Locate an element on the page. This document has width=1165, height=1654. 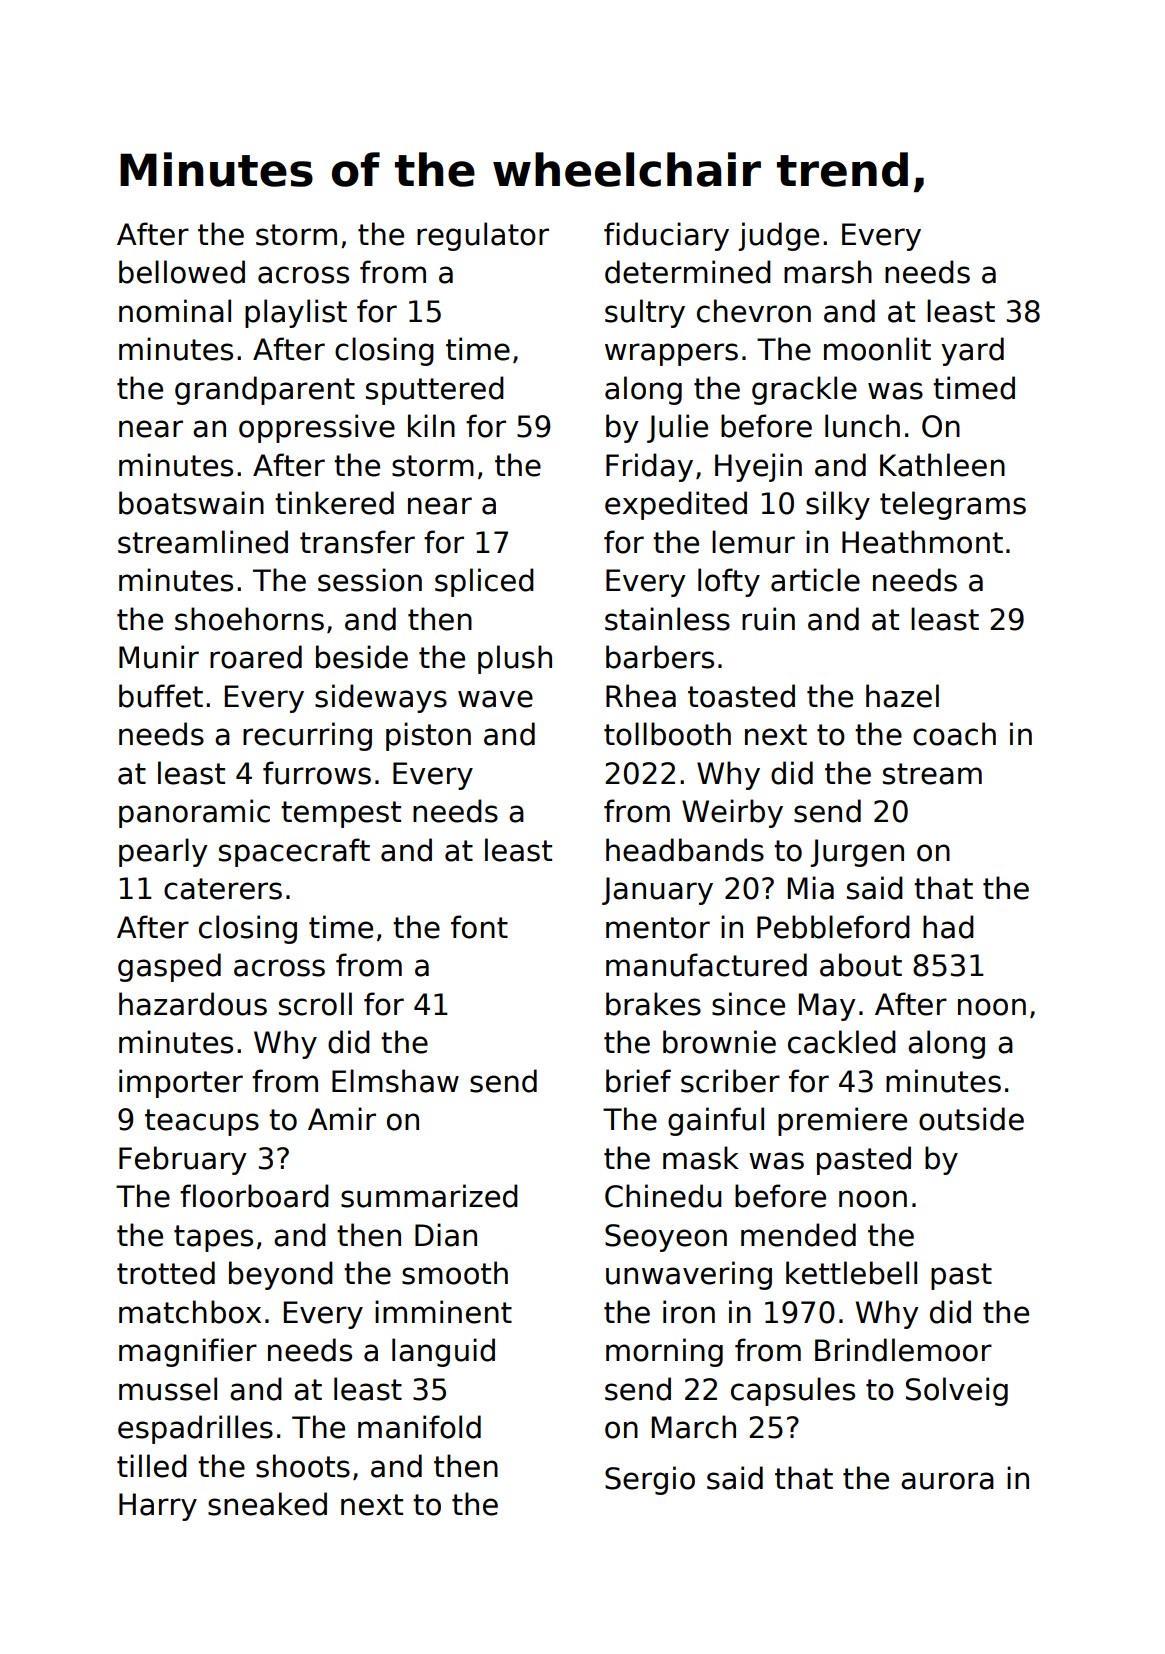
nominal is located at coordinates (175, 311).
